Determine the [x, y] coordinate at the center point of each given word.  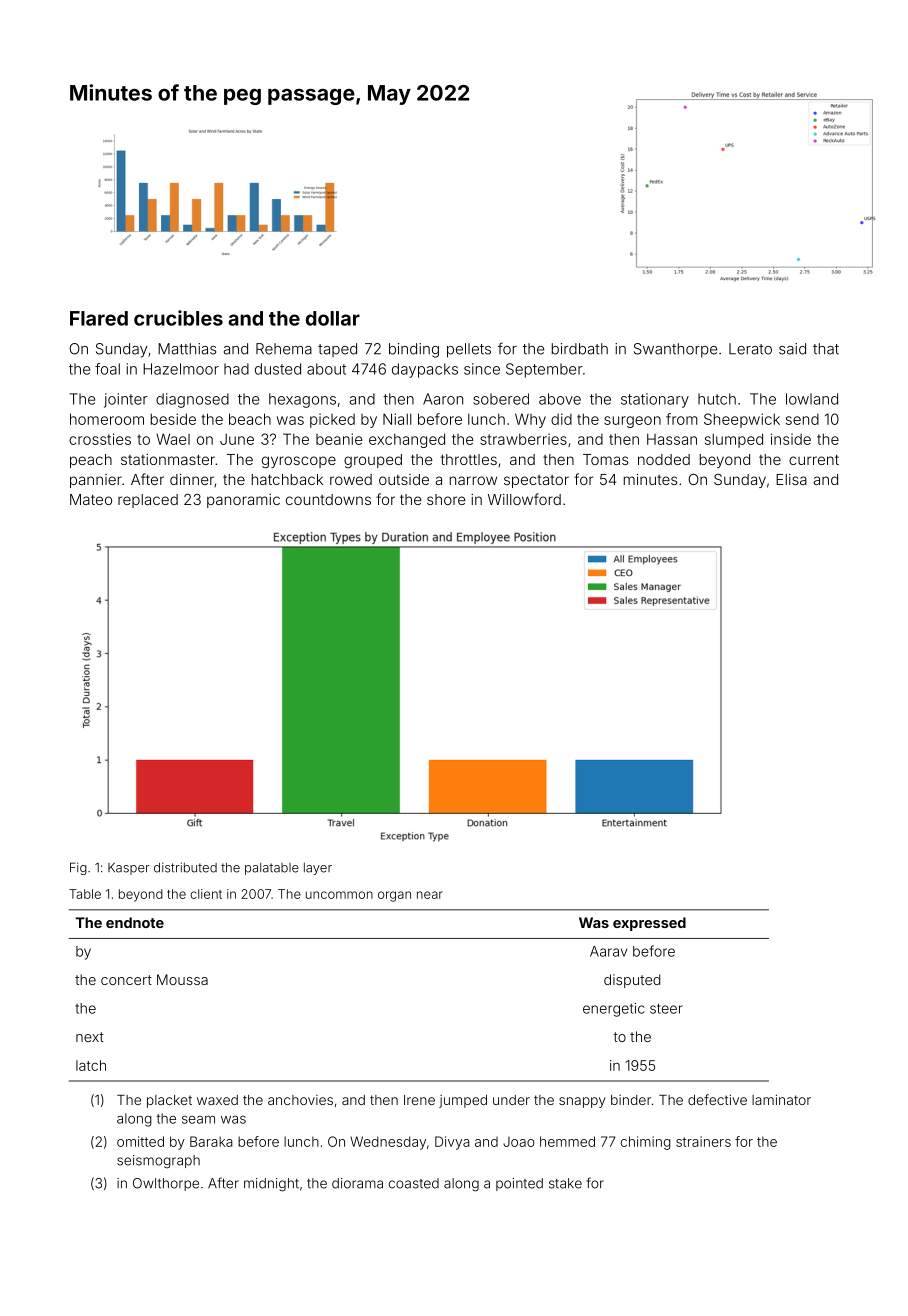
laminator [781, 1099]
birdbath [580, 349]
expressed [649, 924]
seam [198, 1119]
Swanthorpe [675, 350]
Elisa [791, 479]
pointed [519, 1184]
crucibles [178, 318]
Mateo [91, 499]
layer [318, 869]
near [430, 895]
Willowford [524, 499]
